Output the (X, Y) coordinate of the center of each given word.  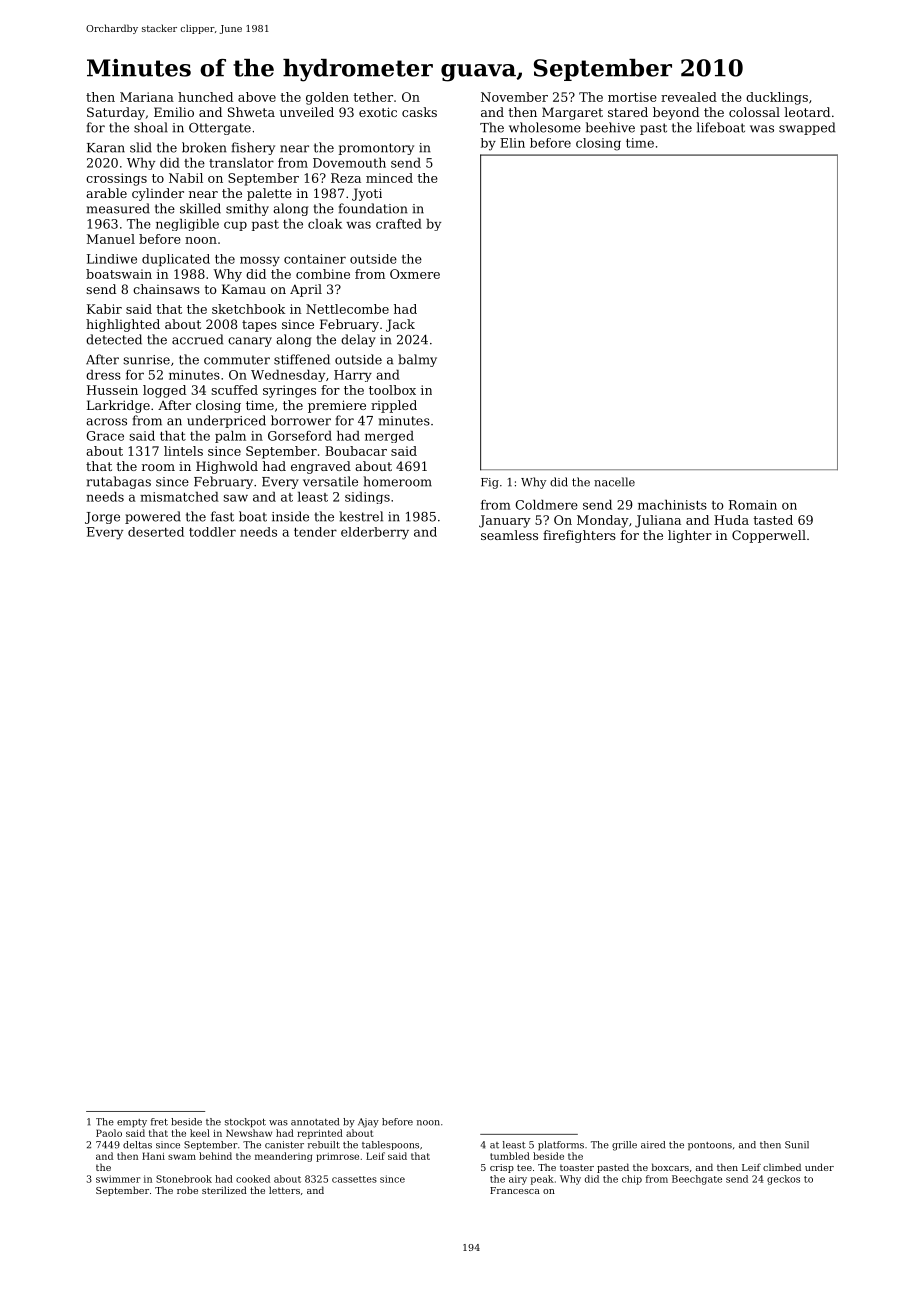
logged (164, 391)
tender (315, 532)
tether (373, 97)
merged (389, 437)
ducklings (777, 98)
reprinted (320, 1134)
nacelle (614, 482)
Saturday (116, 113)
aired (653, 1145)
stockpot (245, 1123)
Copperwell (769, 536)
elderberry (375, 533)
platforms (561, 1146)
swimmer (118, 1179)
